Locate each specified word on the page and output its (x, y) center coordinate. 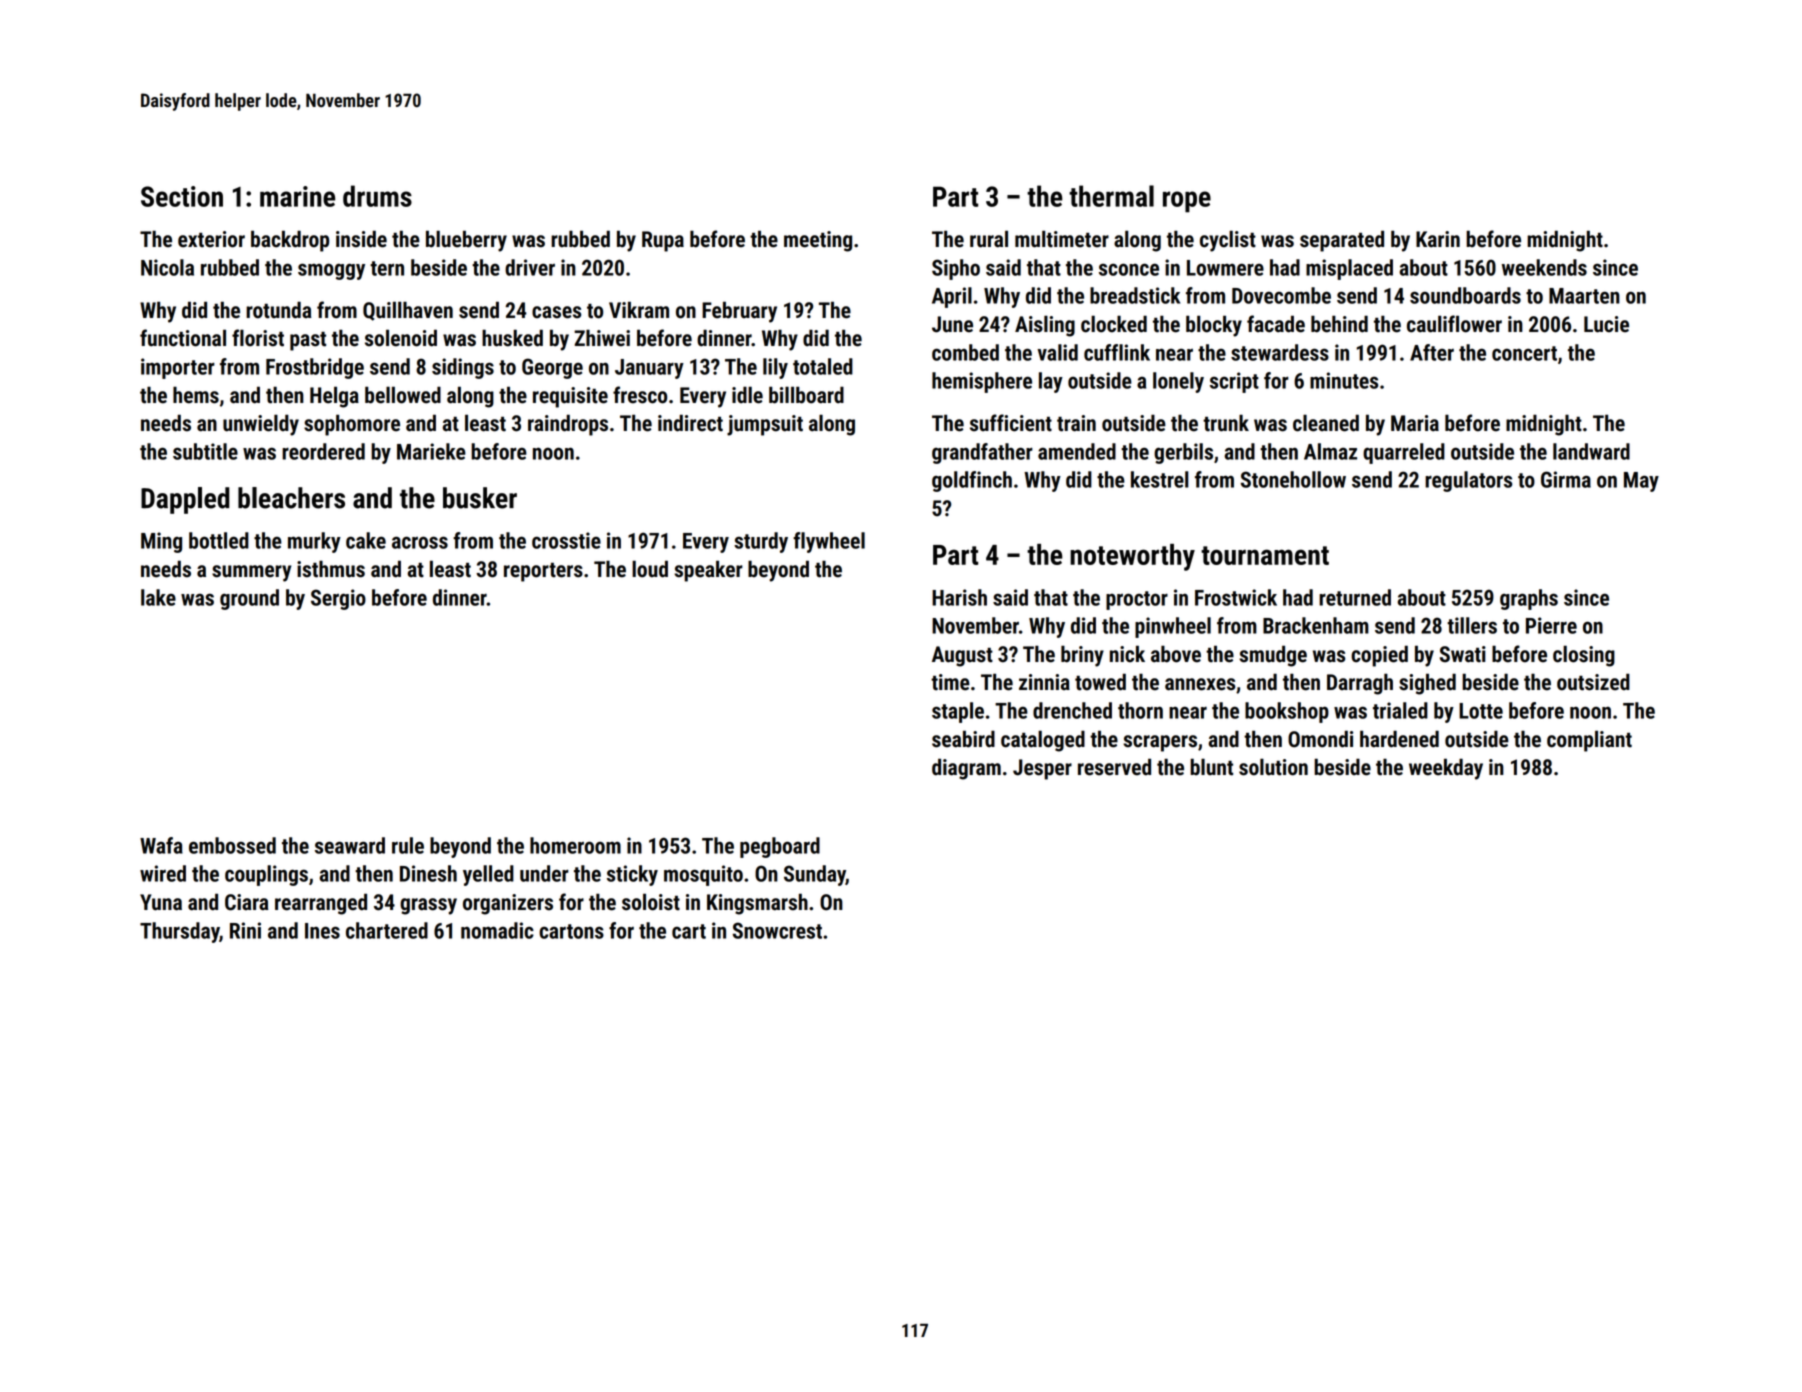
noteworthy (1132, 557)
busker (480, 498)
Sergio (338, 599)
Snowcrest (777, 930)
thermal (1111, 196)
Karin (1438, 239)
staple (958, 712)
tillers (1472, 625)
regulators (1468, 481)
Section (182, 196)
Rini (245, 930)
